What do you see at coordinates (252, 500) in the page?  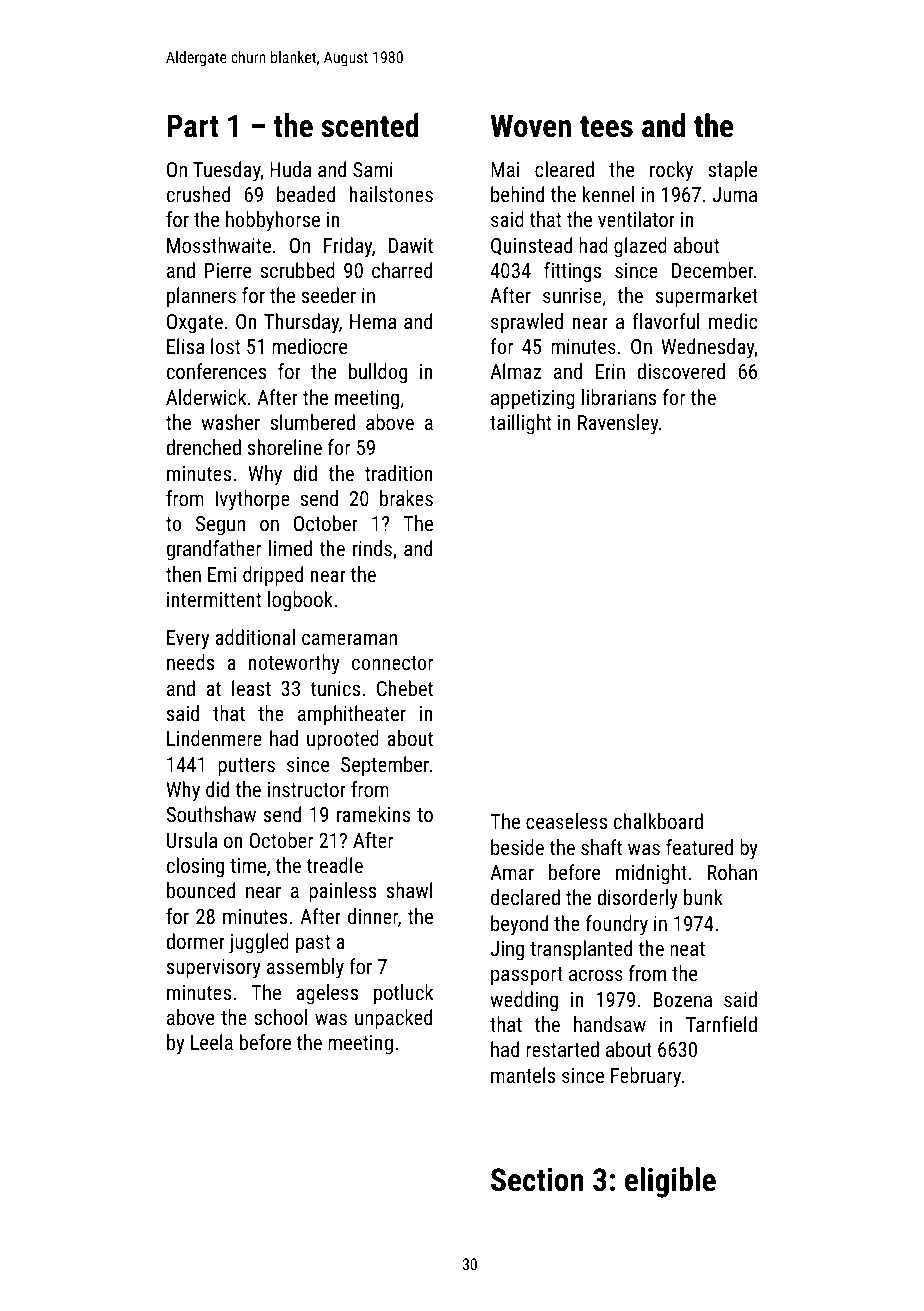 I see `Ivythorpe` at bounding box center [252, 500].
